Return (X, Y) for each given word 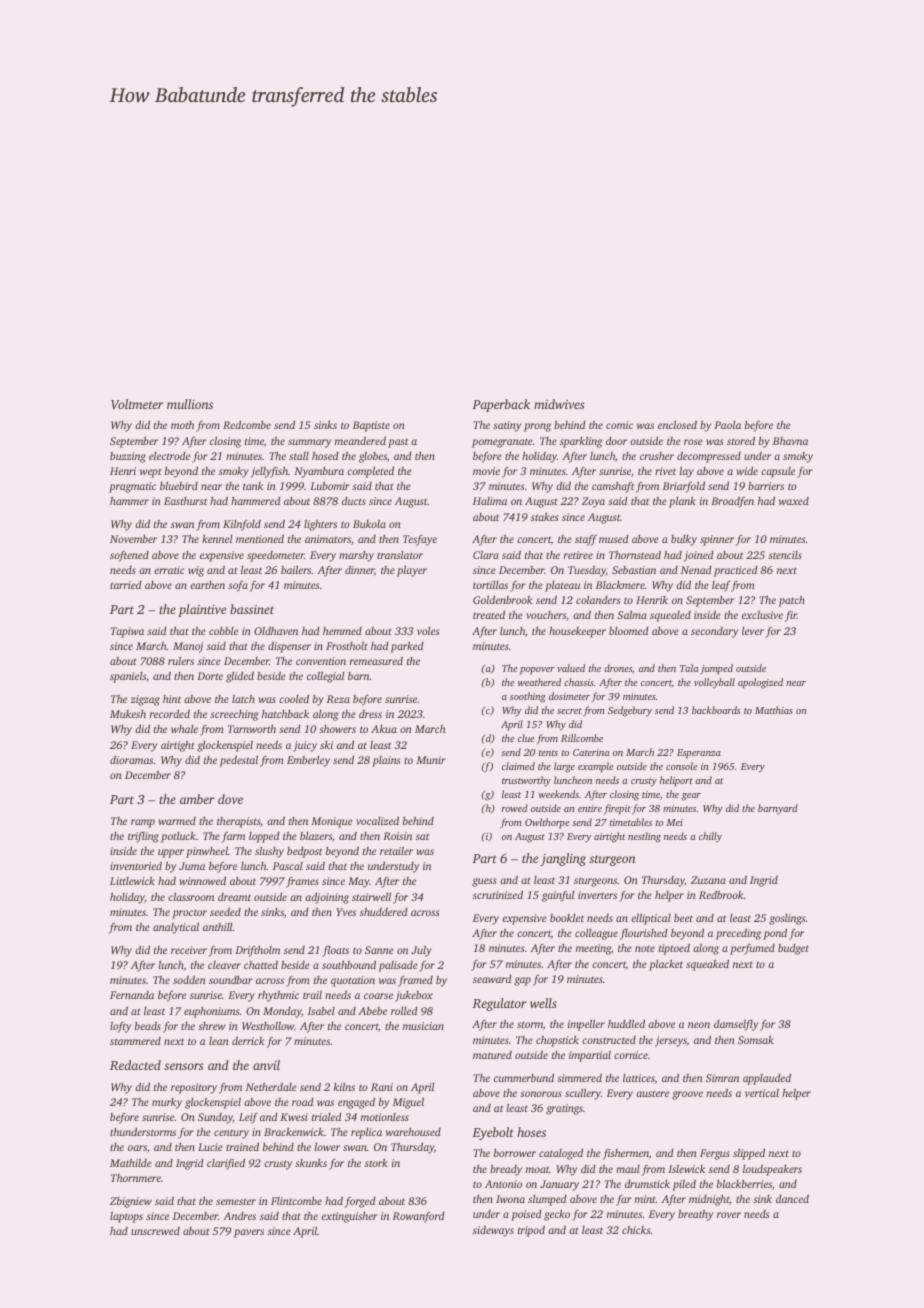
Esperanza (699, 754)
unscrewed (155, 1231)
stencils (785, 555)
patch (791, 601)
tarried (126, 585)
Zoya (593, 502)
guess (484, 882)
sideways (493, 1231)
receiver (189, 950)
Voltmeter (137, 404)
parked (407, 647)
